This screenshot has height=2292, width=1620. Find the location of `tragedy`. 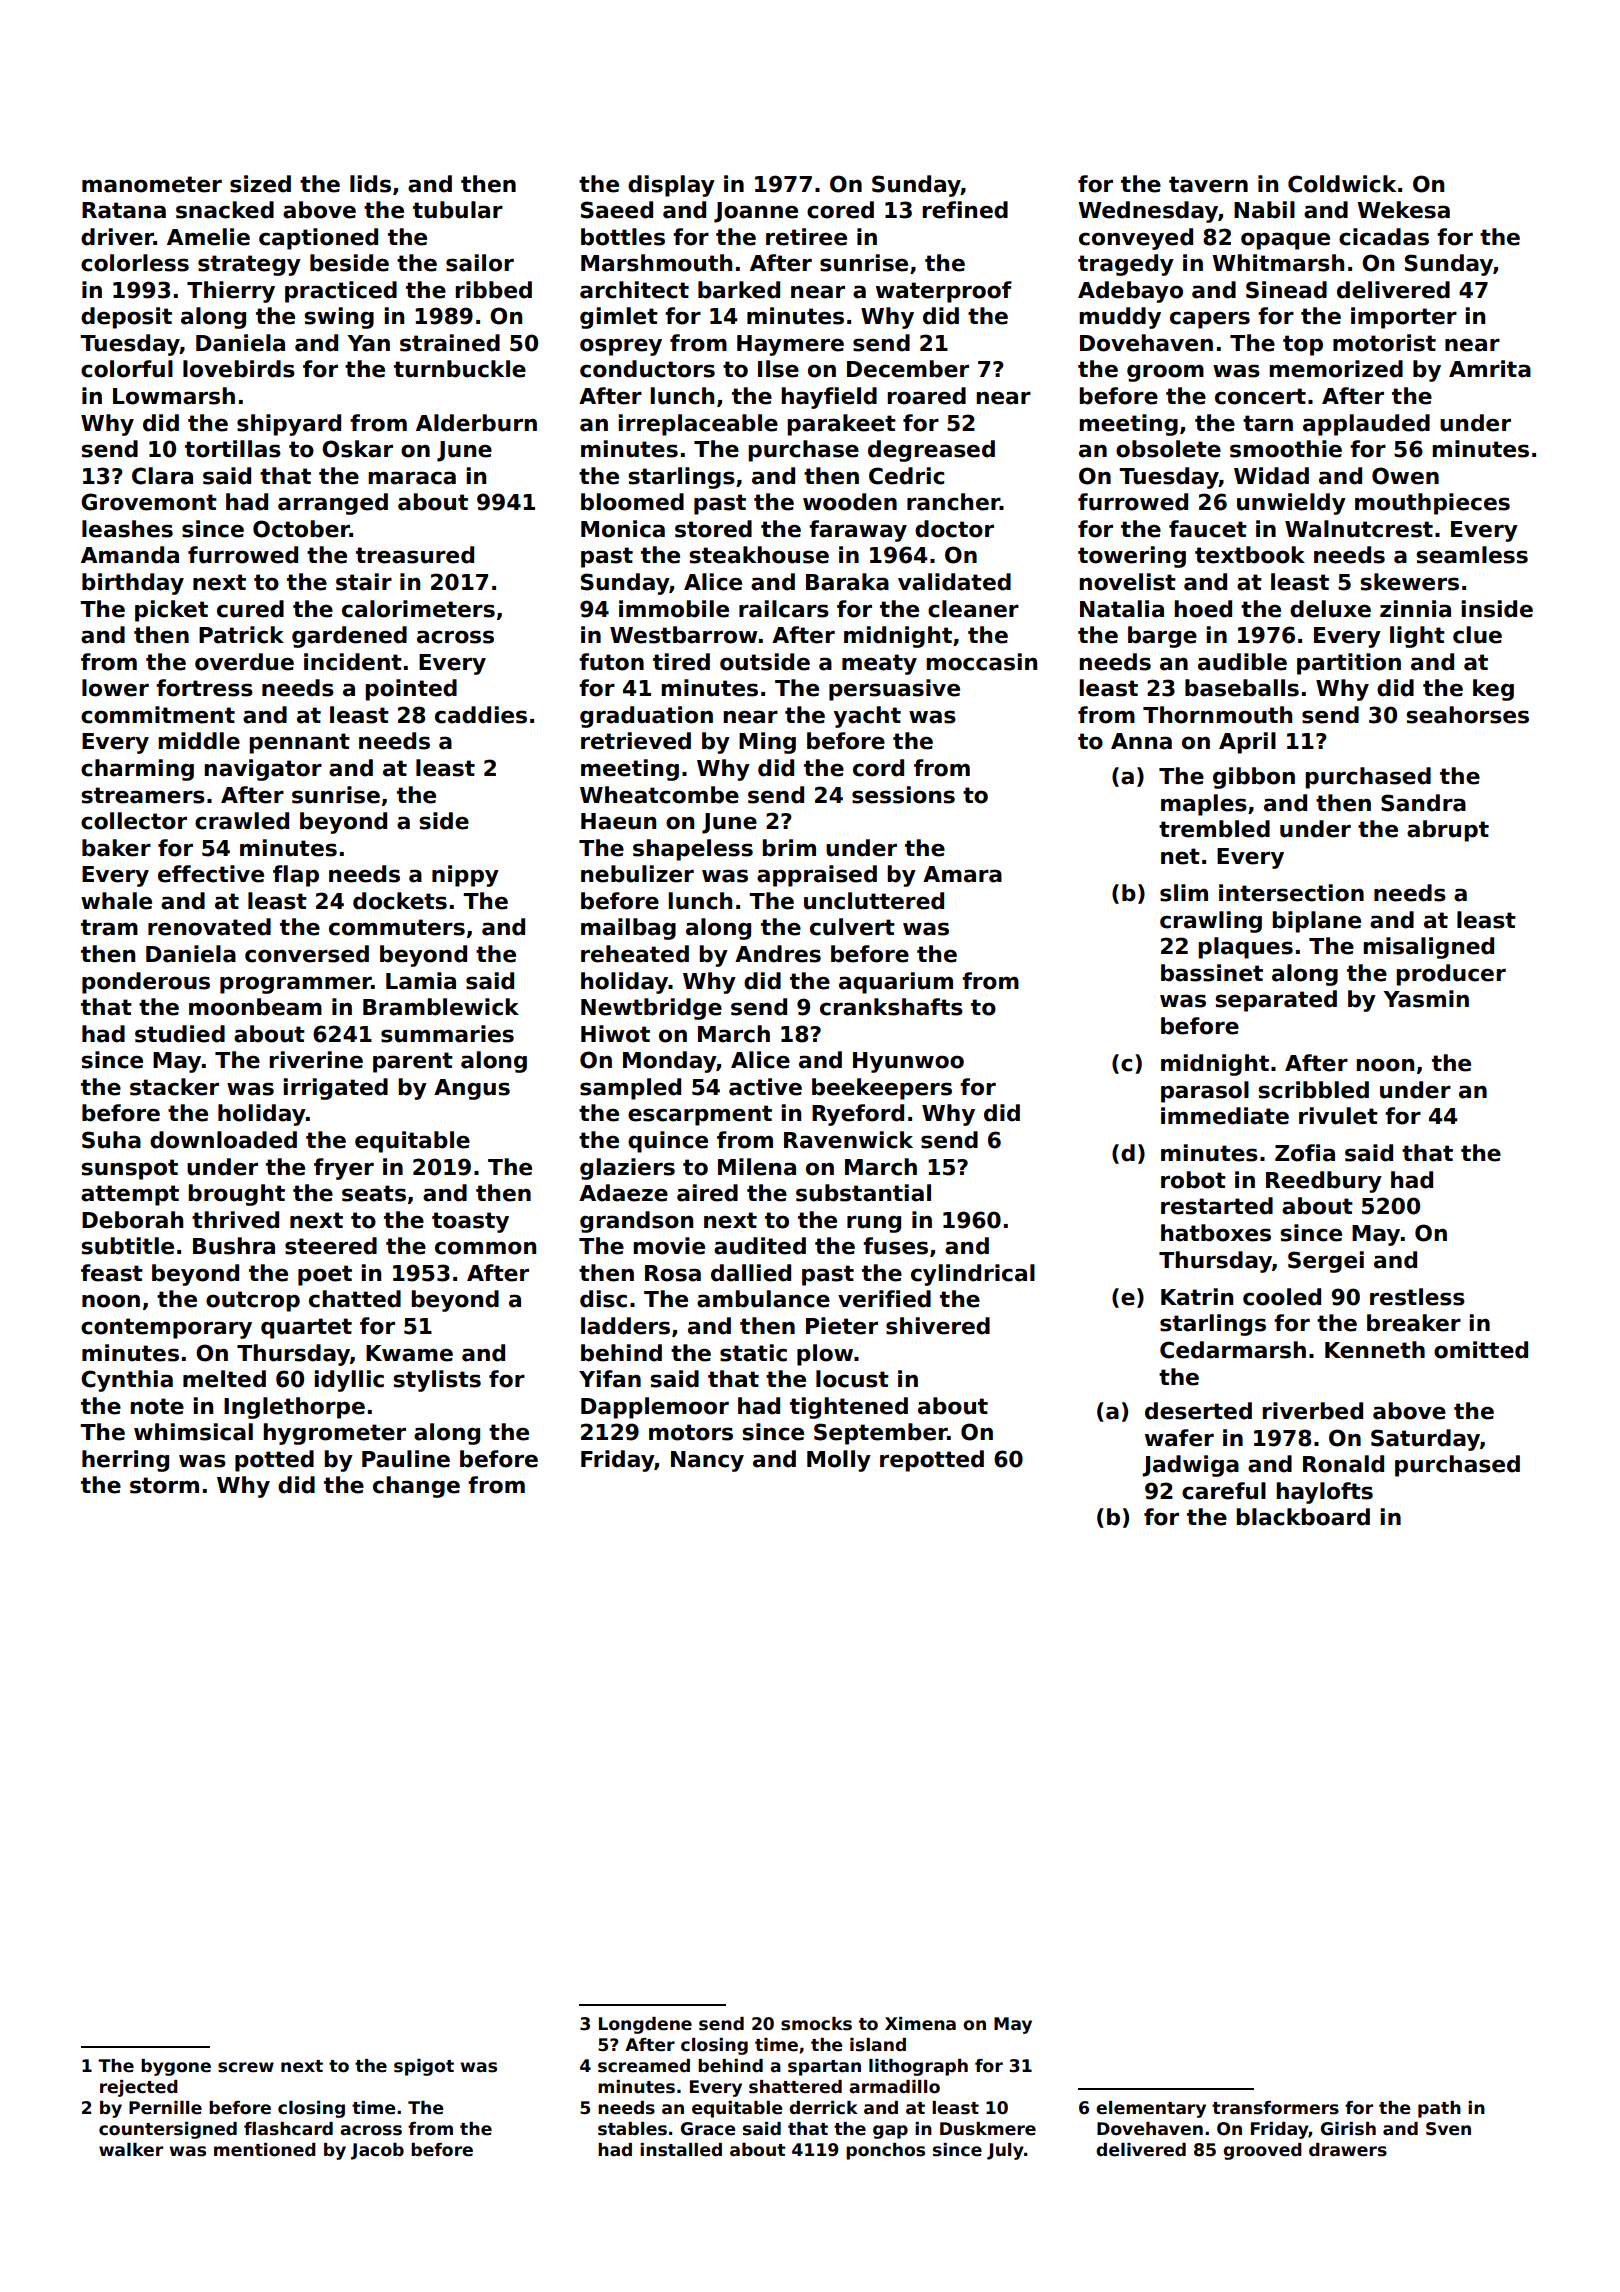

tragedy is located at coordinates (1126, 265).
